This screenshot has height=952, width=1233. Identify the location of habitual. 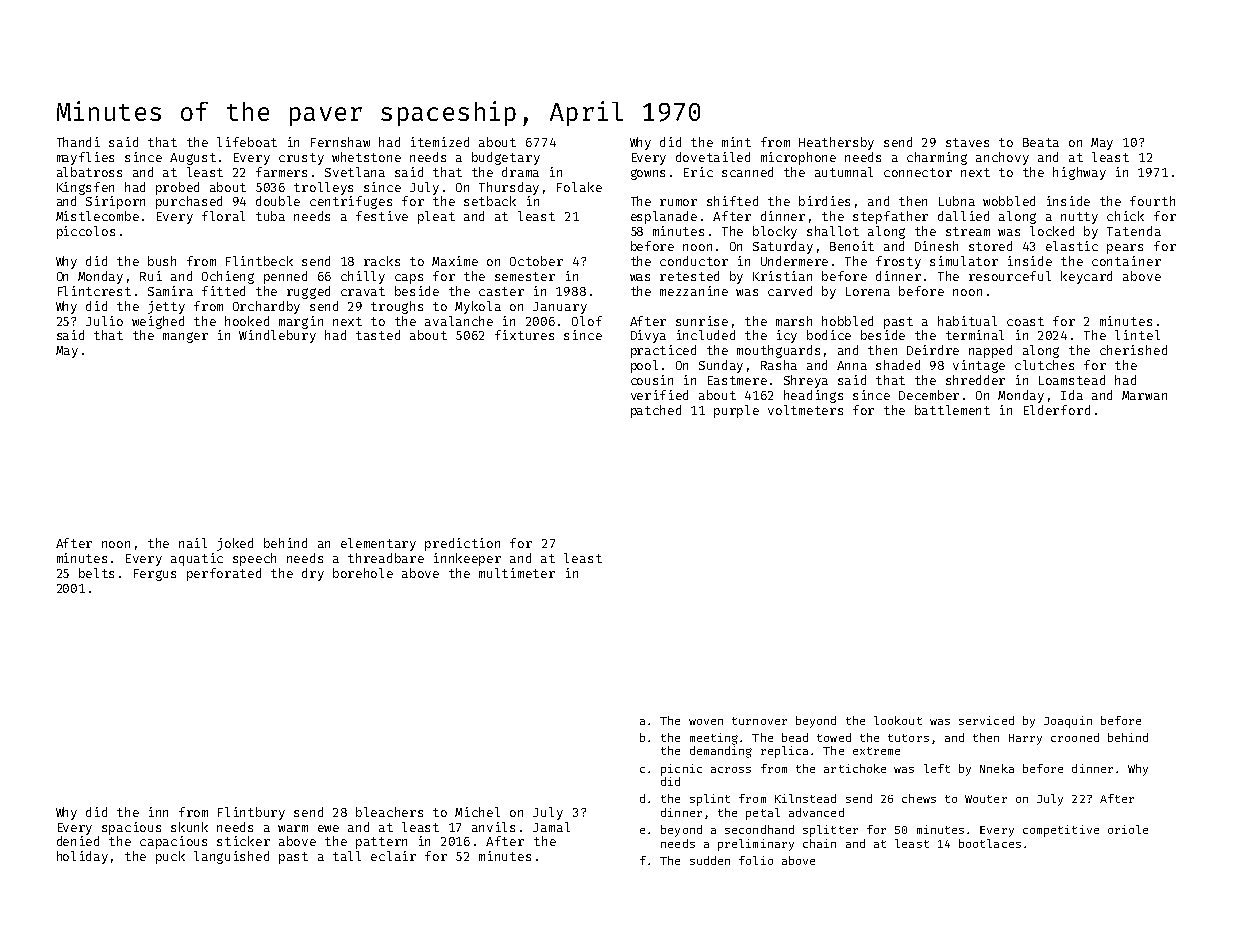
(967, 321).
